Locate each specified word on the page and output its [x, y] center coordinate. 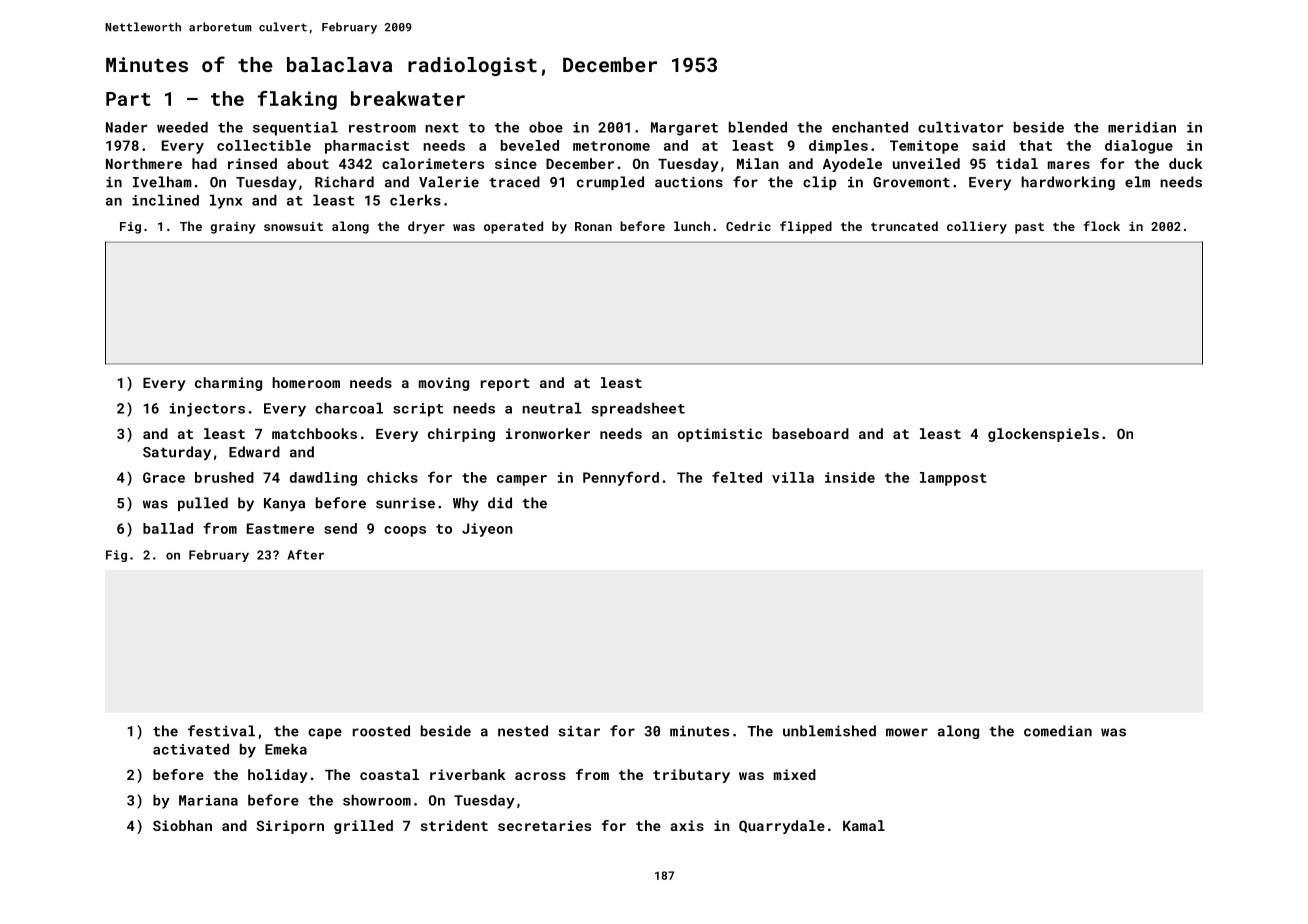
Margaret [684, 129]
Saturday [177, 453]
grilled [363, 827]
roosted [381, 731]
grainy [233, 228]
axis [687, 825]
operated [513, 227]
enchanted [870, 127]
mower [907, 732]
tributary [691, 776]
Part [128, 99]
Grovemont [911, 182]
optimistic [720, 435]
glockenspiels [1043, 435]
